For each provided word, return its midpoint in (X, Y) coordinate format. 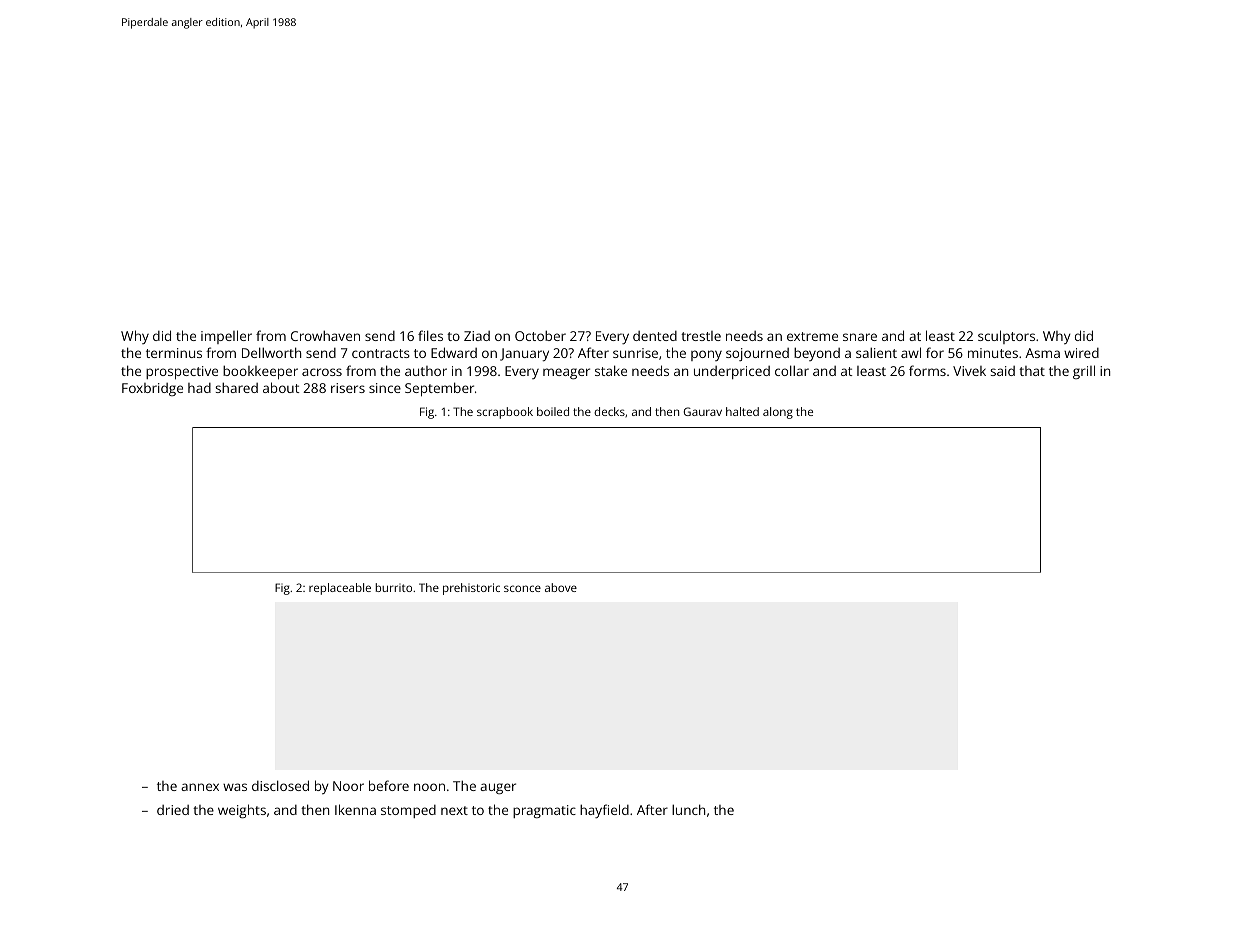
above (561, 587)
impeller (226, 337)
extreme (812, 336)
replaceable (340, 589)
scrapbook (505, 413)
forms (927, 370)
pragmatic (544, 811)
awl (911, 352)
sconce (522, 588)
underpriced (732, 372)
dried (173, 810)
